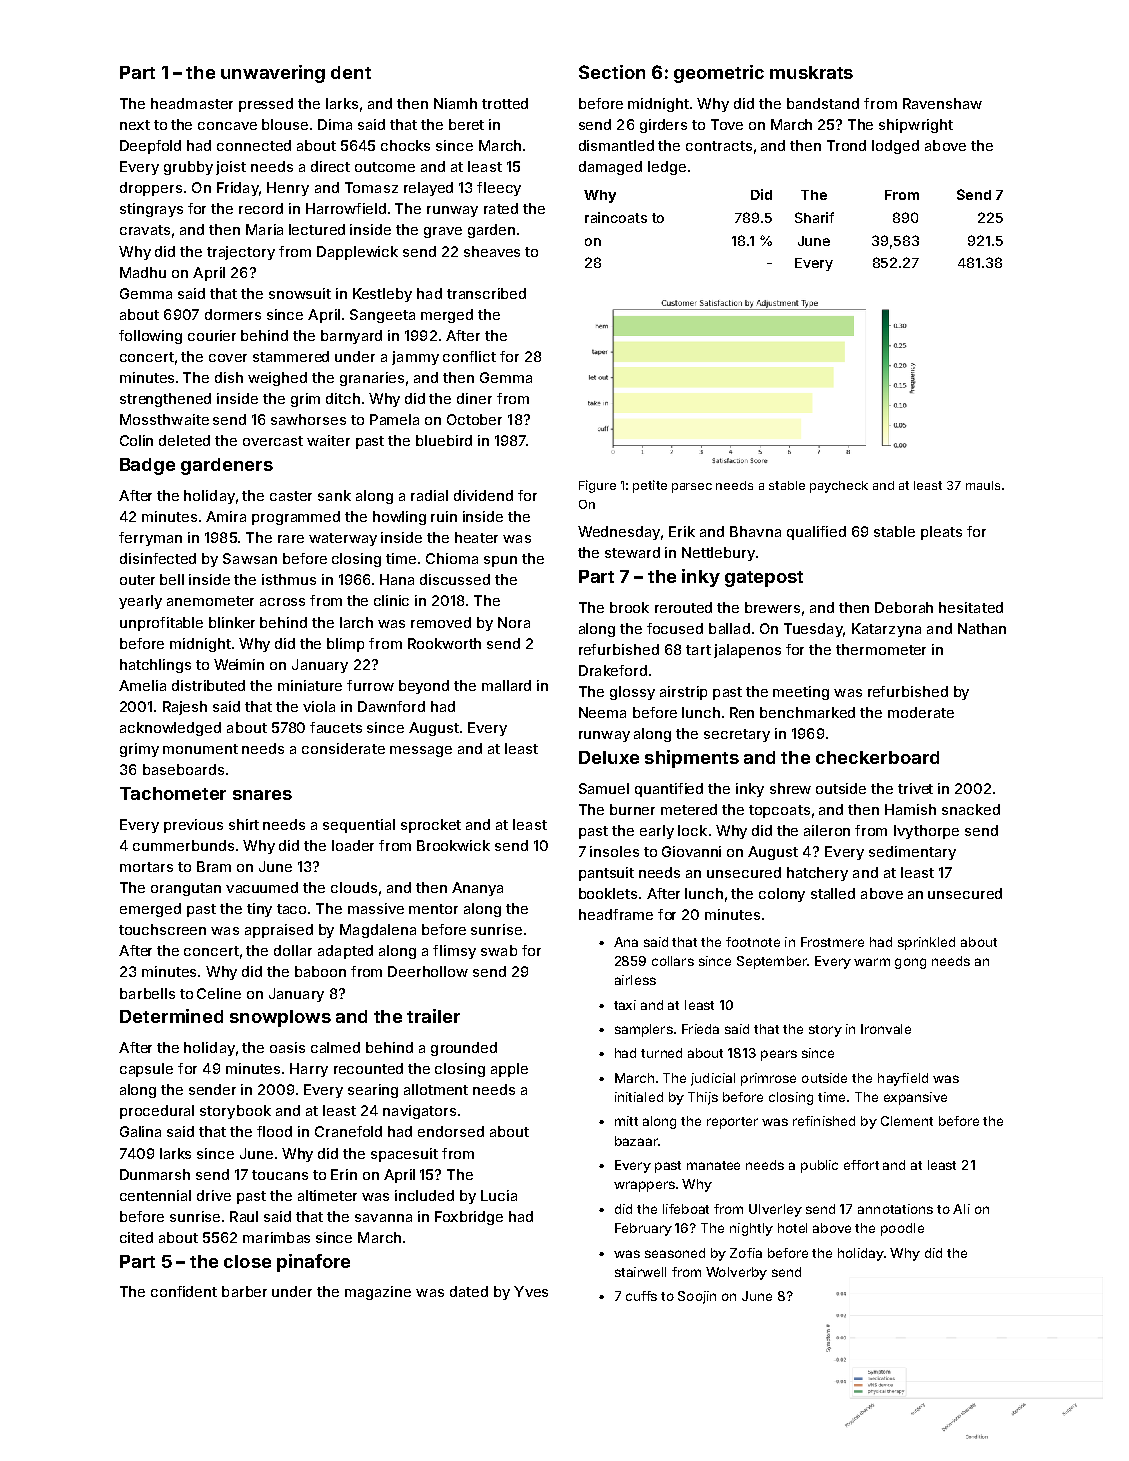 This screenshot has height=1461, width=1129. What do you see at coordinates (155, 666) in the screenshot?
I see `hatchlings` at bounding box center [155, 666].
